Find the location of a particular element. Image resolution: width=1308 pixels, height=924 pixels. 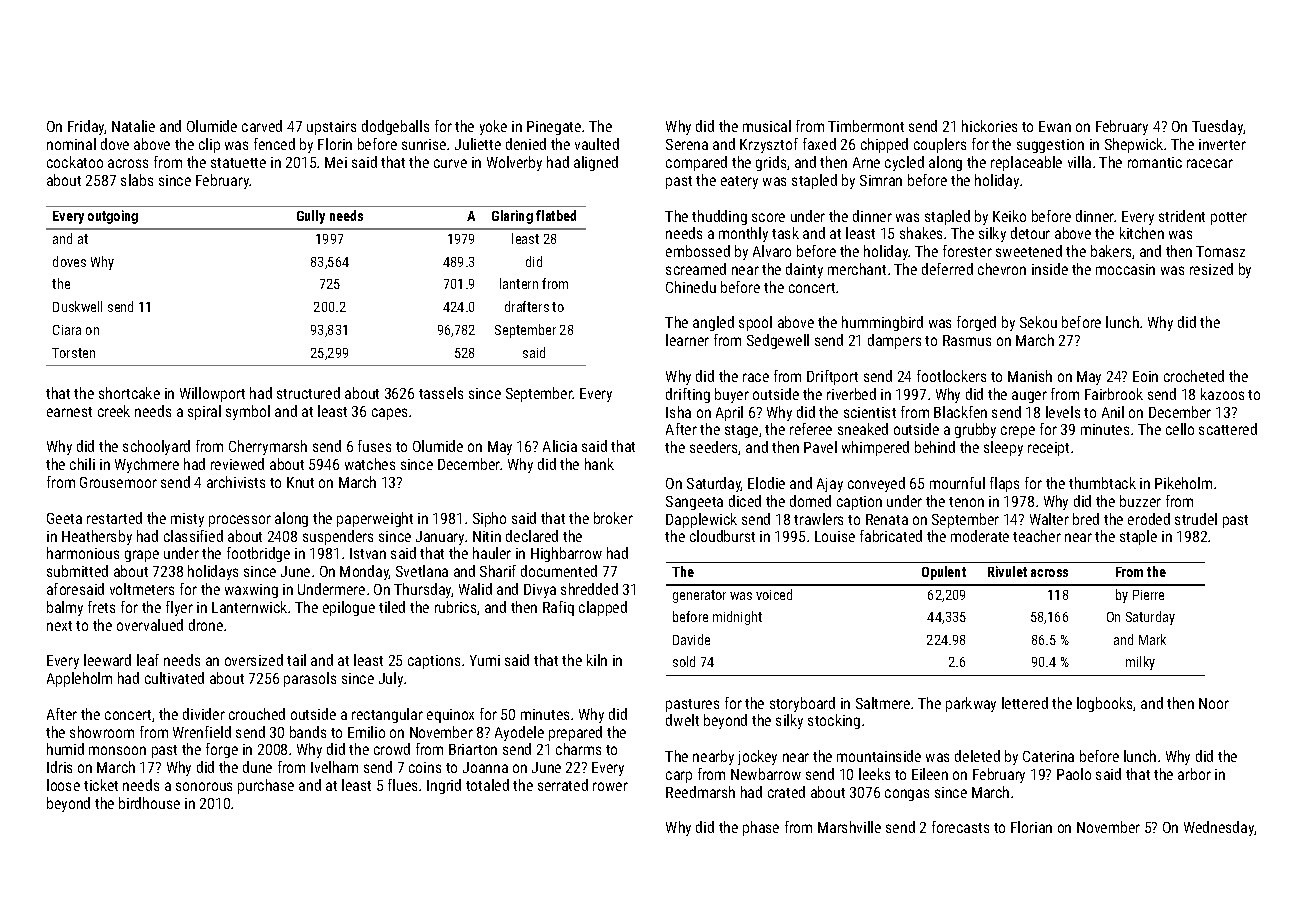

crowd is located at coordinates (392, 749).
